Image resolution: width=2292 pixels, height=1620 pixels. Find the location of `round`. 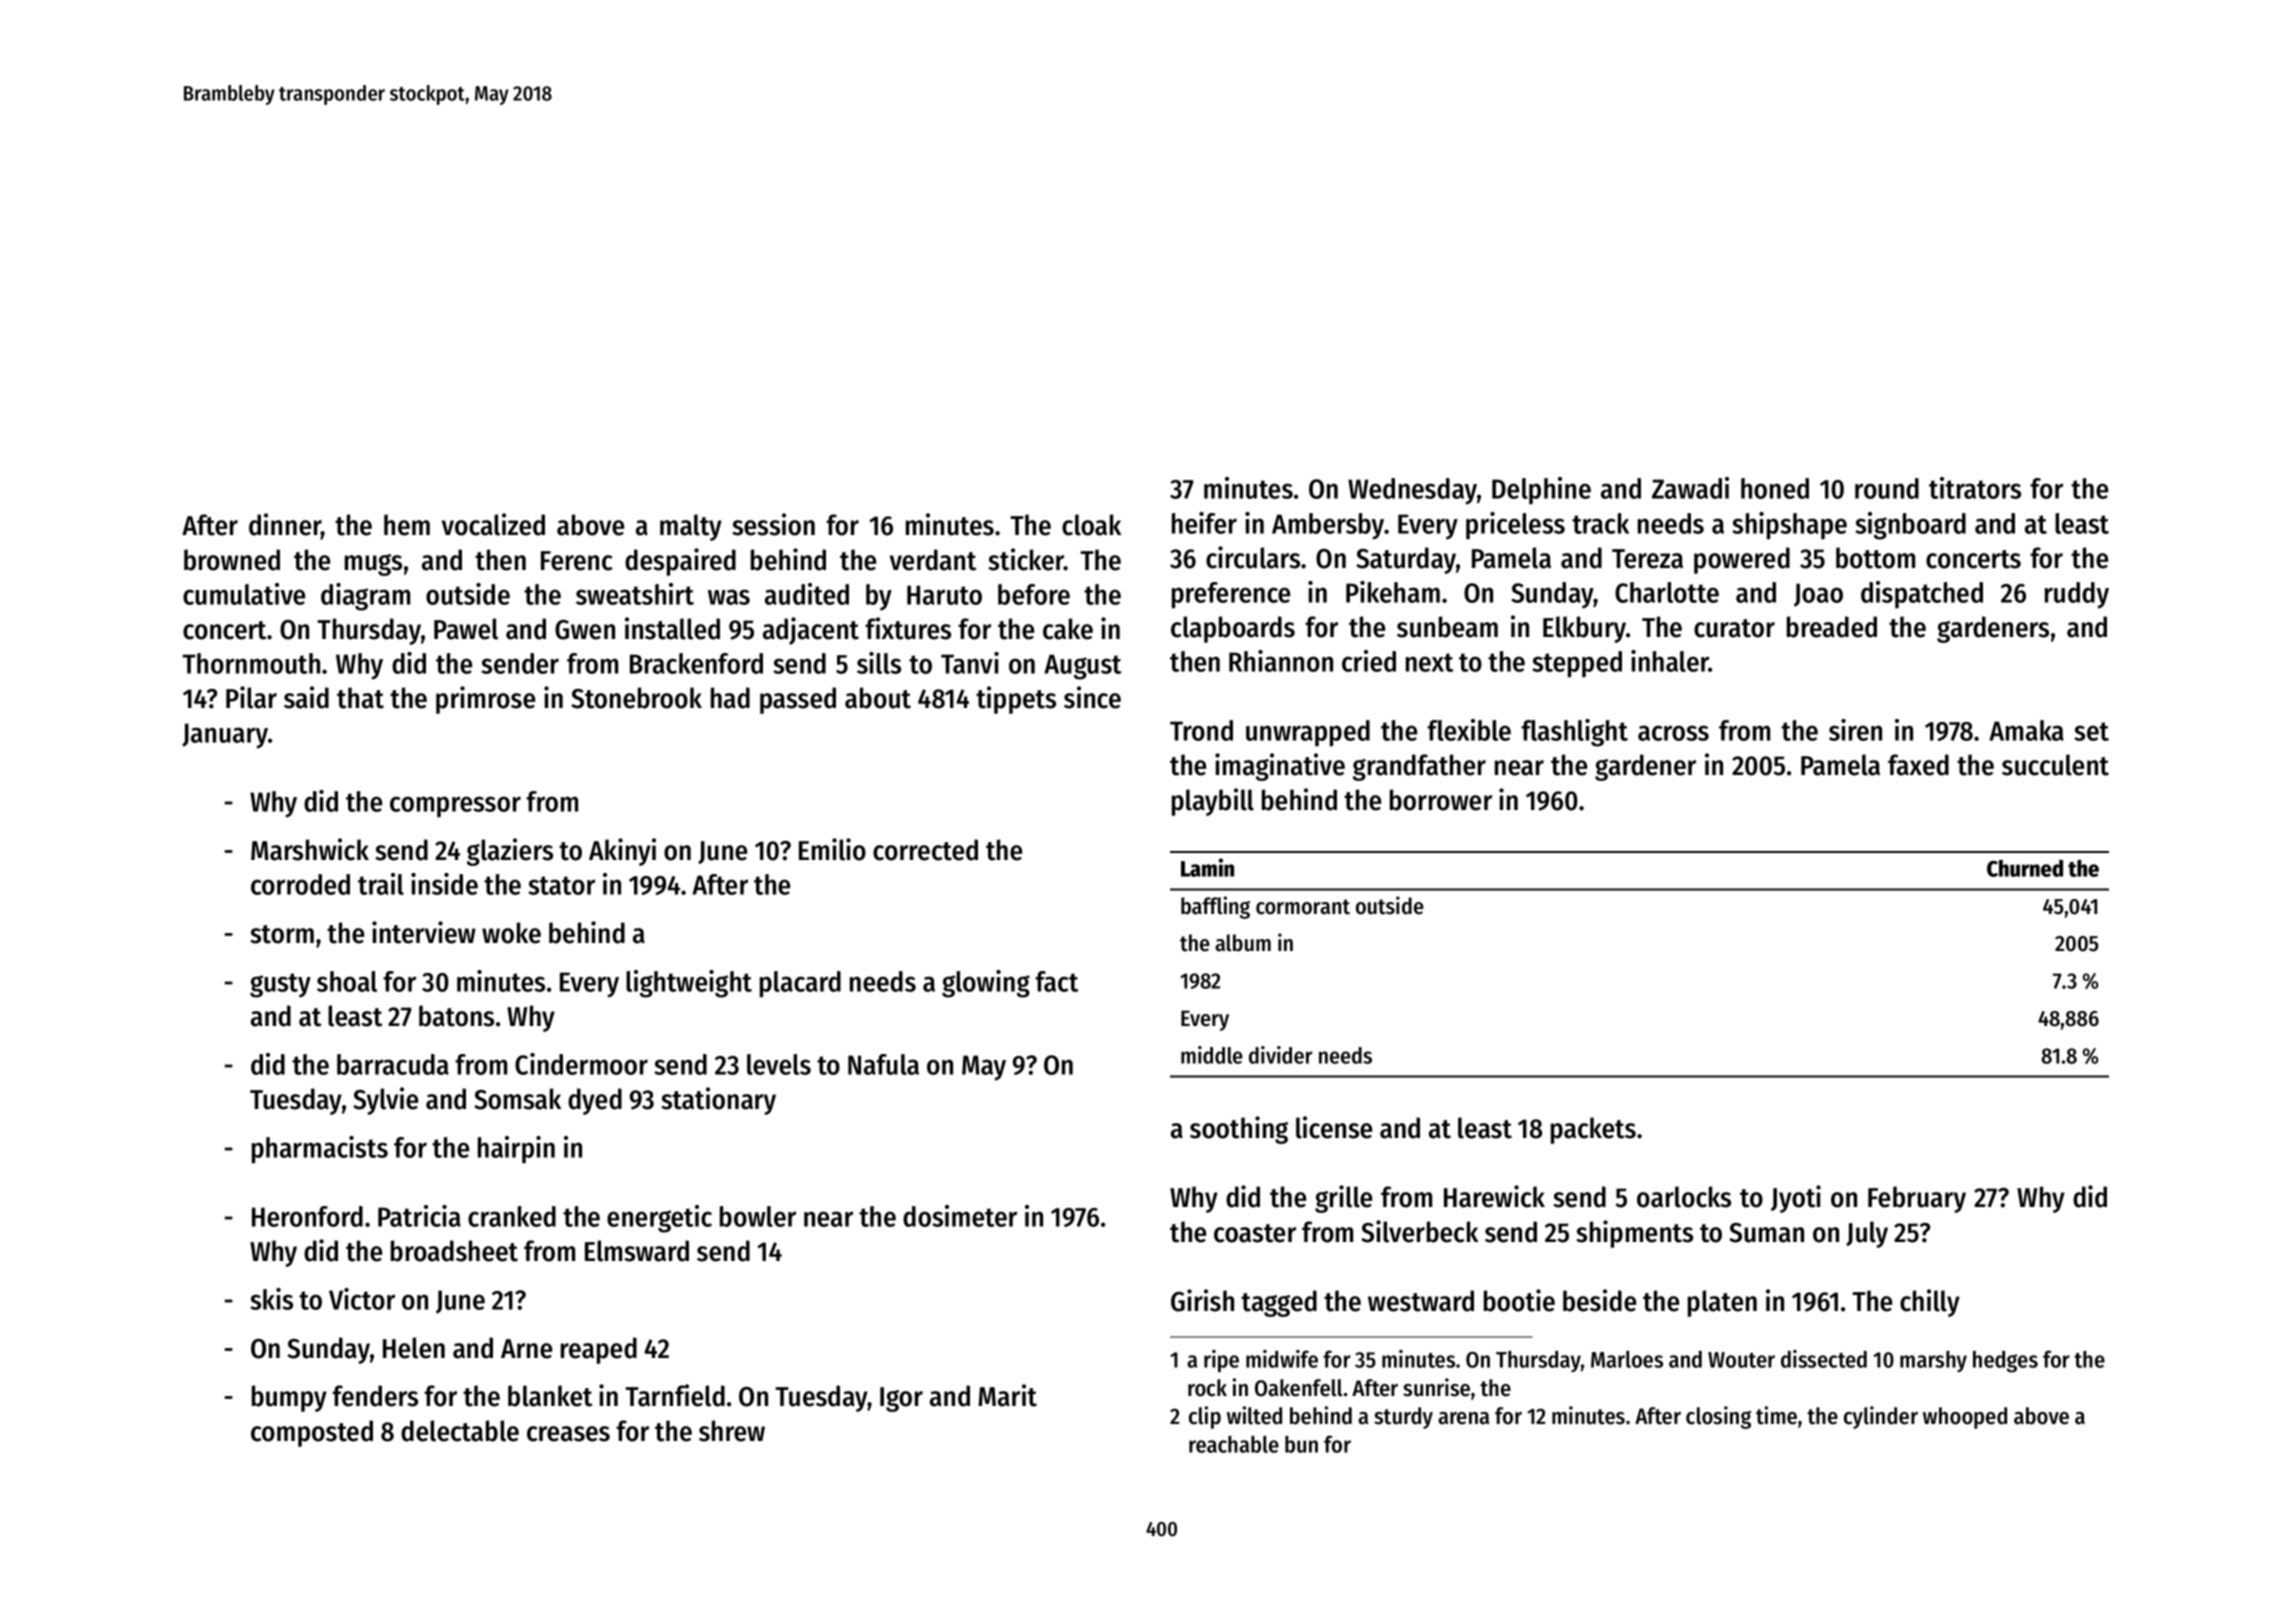

round is located at coordinates (1887, 488).
